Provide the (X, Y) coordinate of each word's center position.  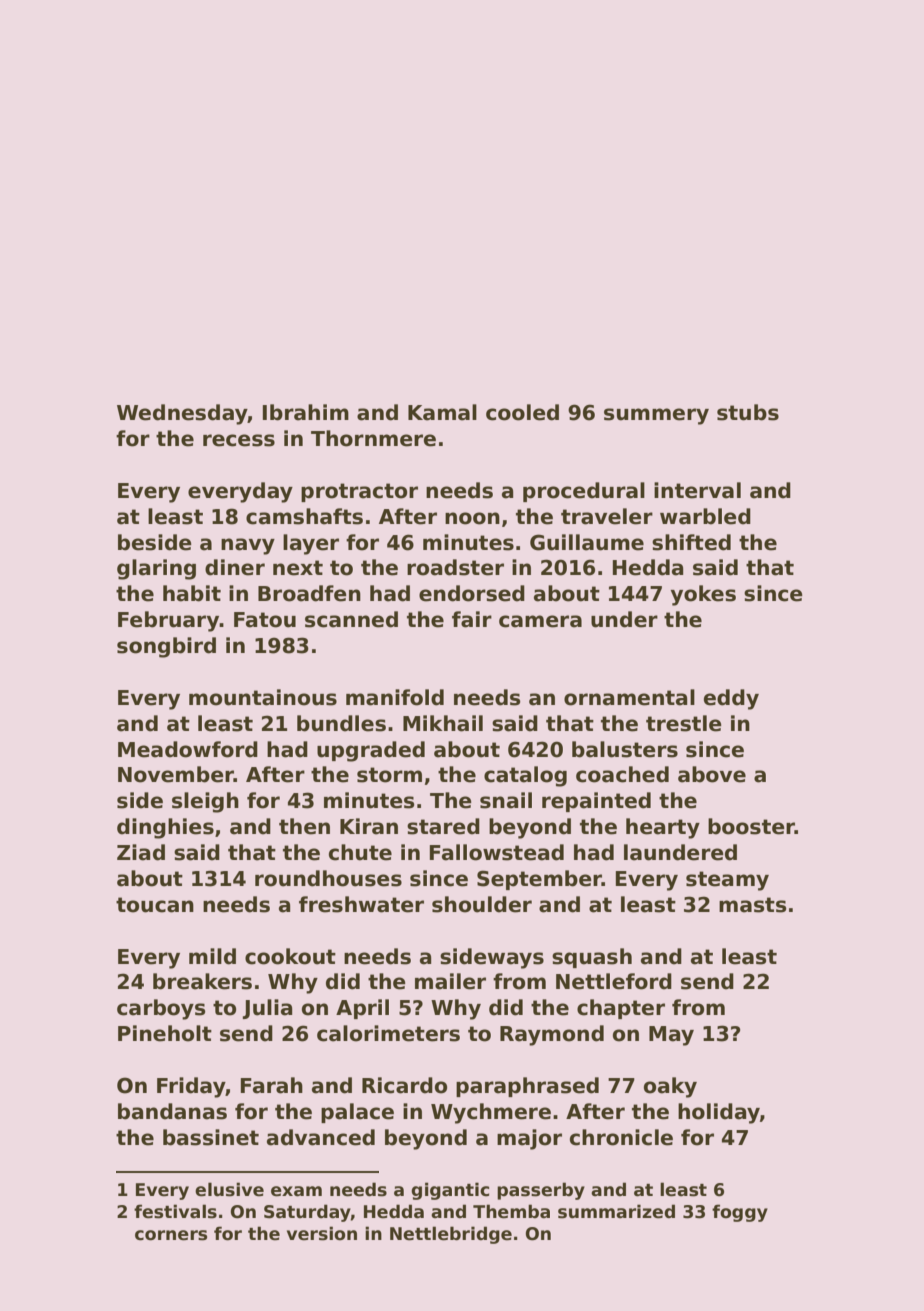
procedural (584, 492)
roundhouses (328, 878)
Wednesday (182, 414)
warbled (705, 516)
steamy (727, 881)
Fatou (265, 620)
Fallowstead (497, 852)
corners (171, 1235)
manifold (395, 697)
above (712, 774)
